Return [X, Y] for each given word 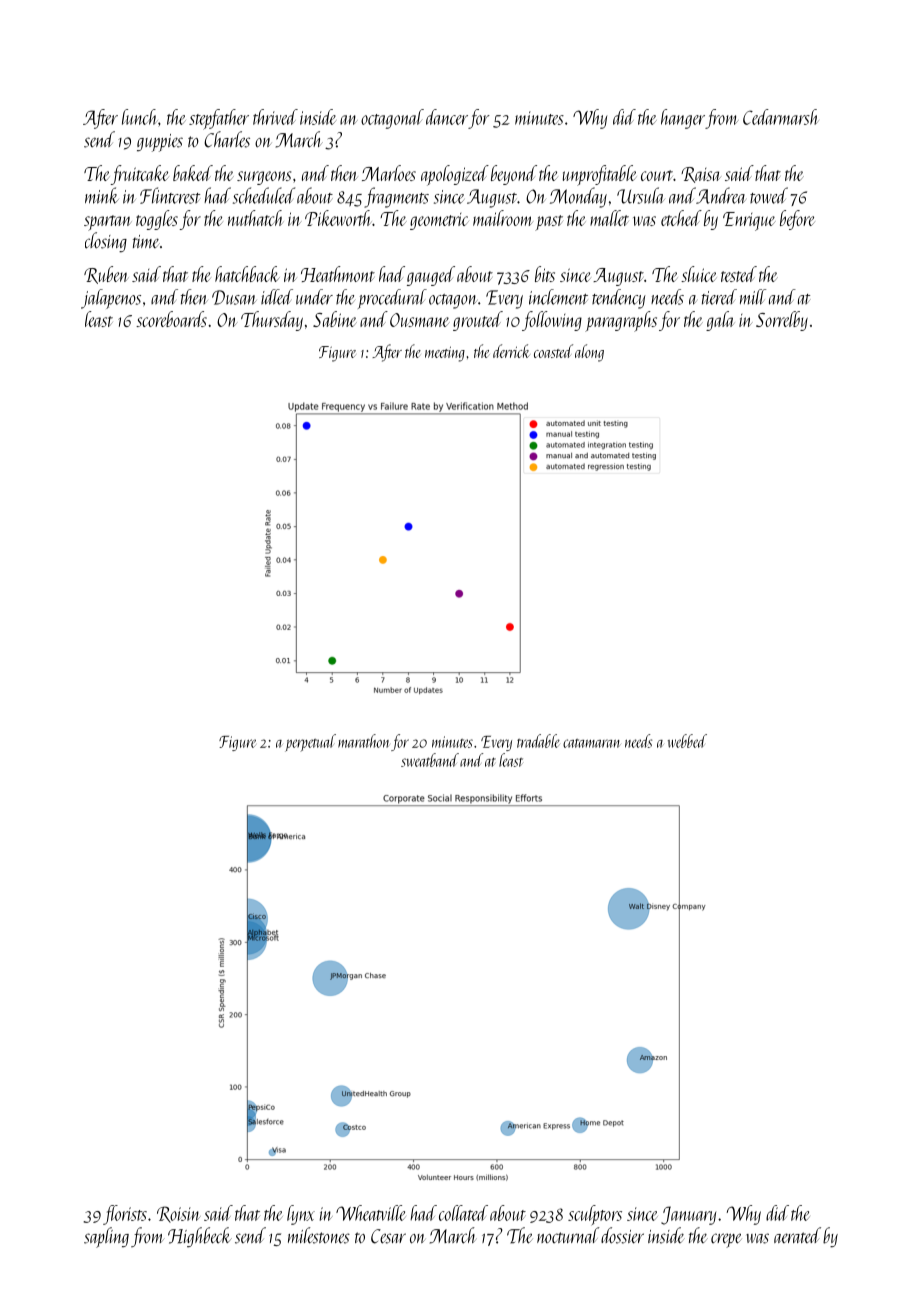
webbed [687, 741]
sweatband [430, 760]
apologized [455, 175]
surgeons [264, 178]
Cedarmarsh [780, 117]
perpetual [310, 743]
